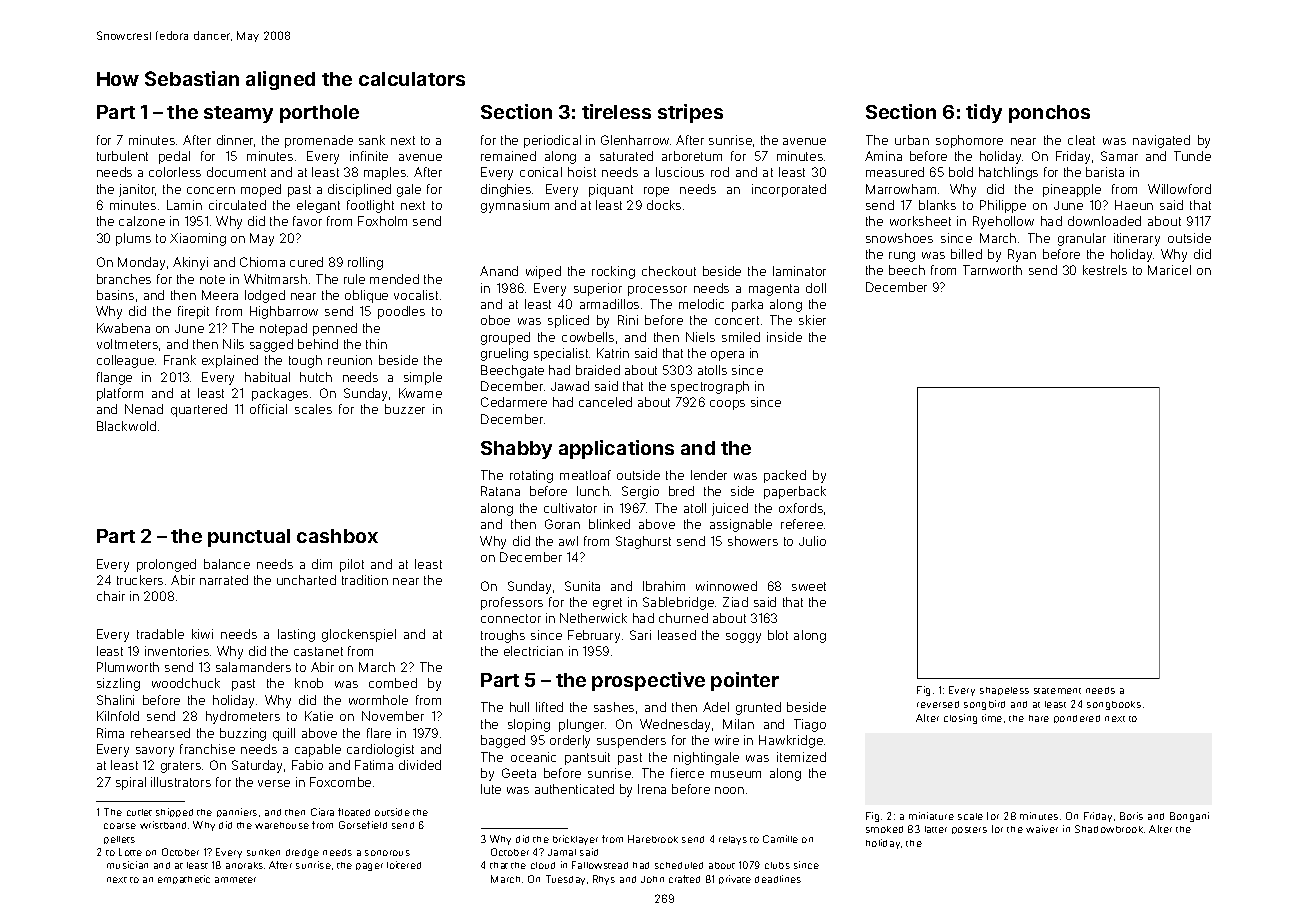  I want to click on flare, so click(379, 733).
